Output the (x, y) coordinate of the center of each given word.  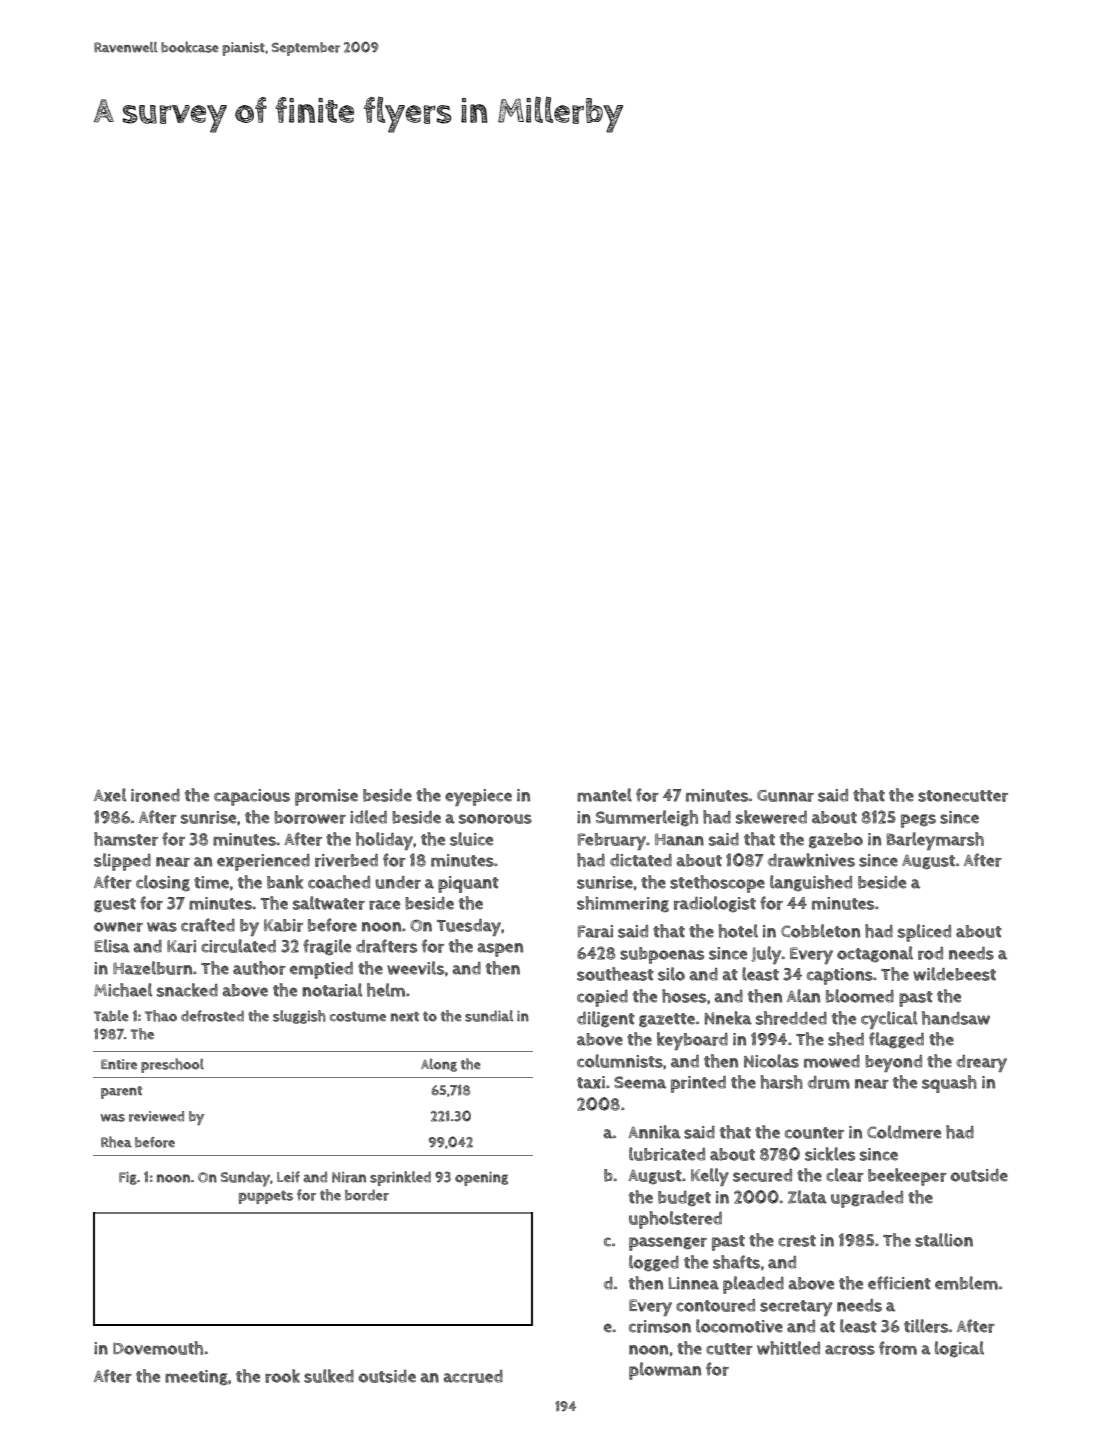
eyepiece (478, 797)
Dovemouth (158, 1348)
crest (797, 1241)
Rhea (116, 1142)
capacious (252, 797)
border (367, 1195)
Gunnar (785, 796)
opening (481, 1179)
